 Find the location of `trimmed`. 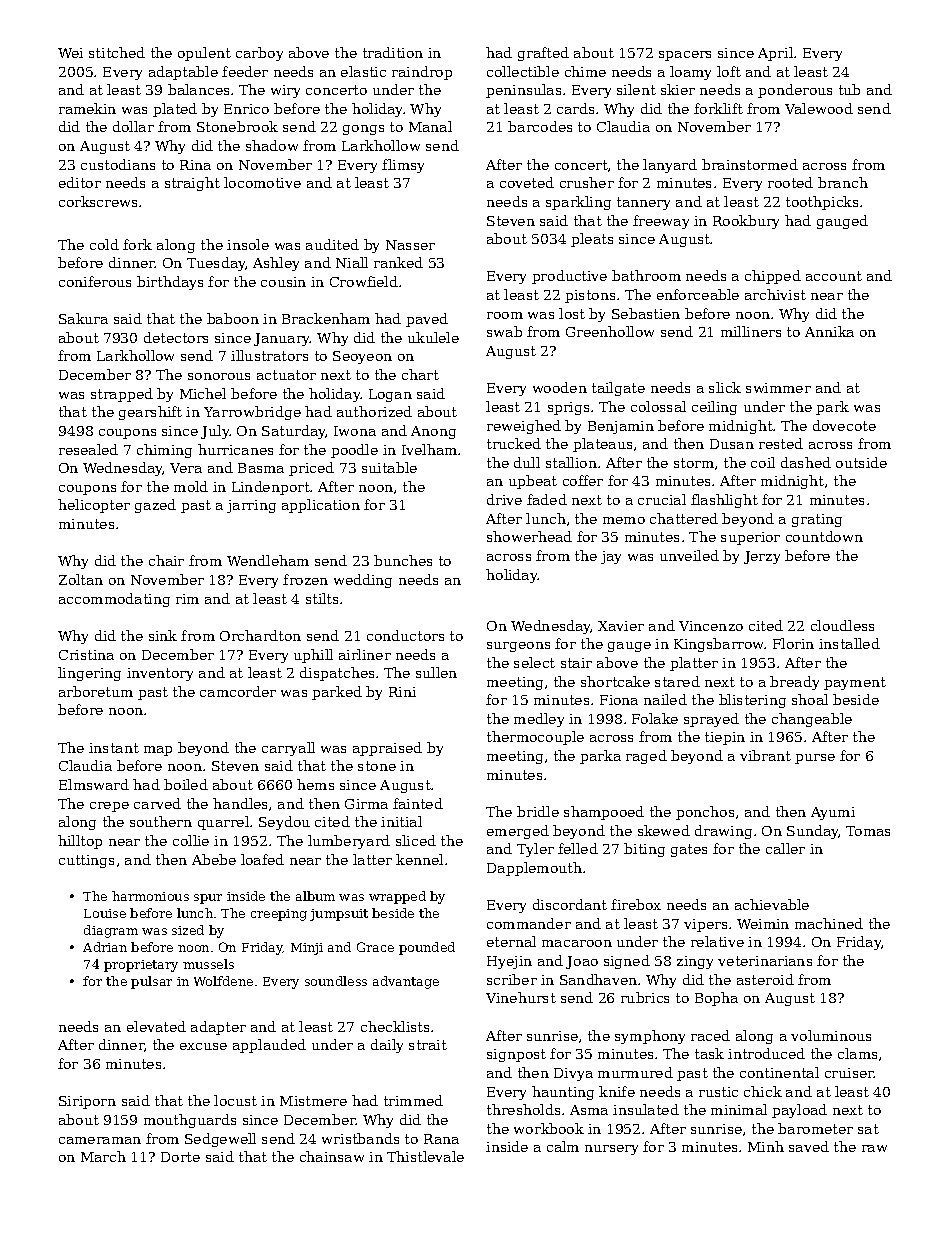

trimmed is located at coordinates (413, 1100).
